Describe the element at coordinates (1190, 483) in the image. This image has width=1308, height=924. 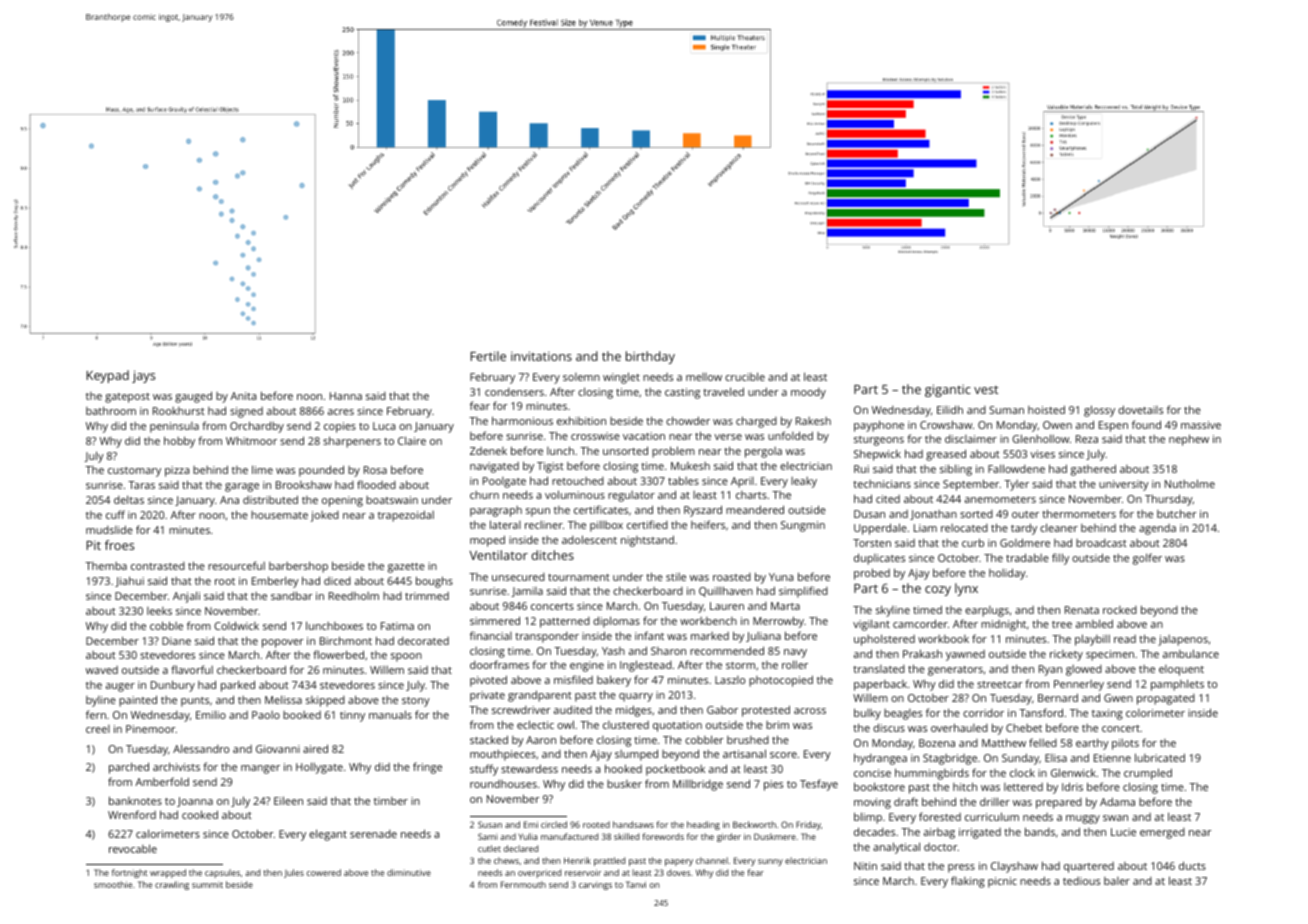
I see `Nutholme` at that location.
